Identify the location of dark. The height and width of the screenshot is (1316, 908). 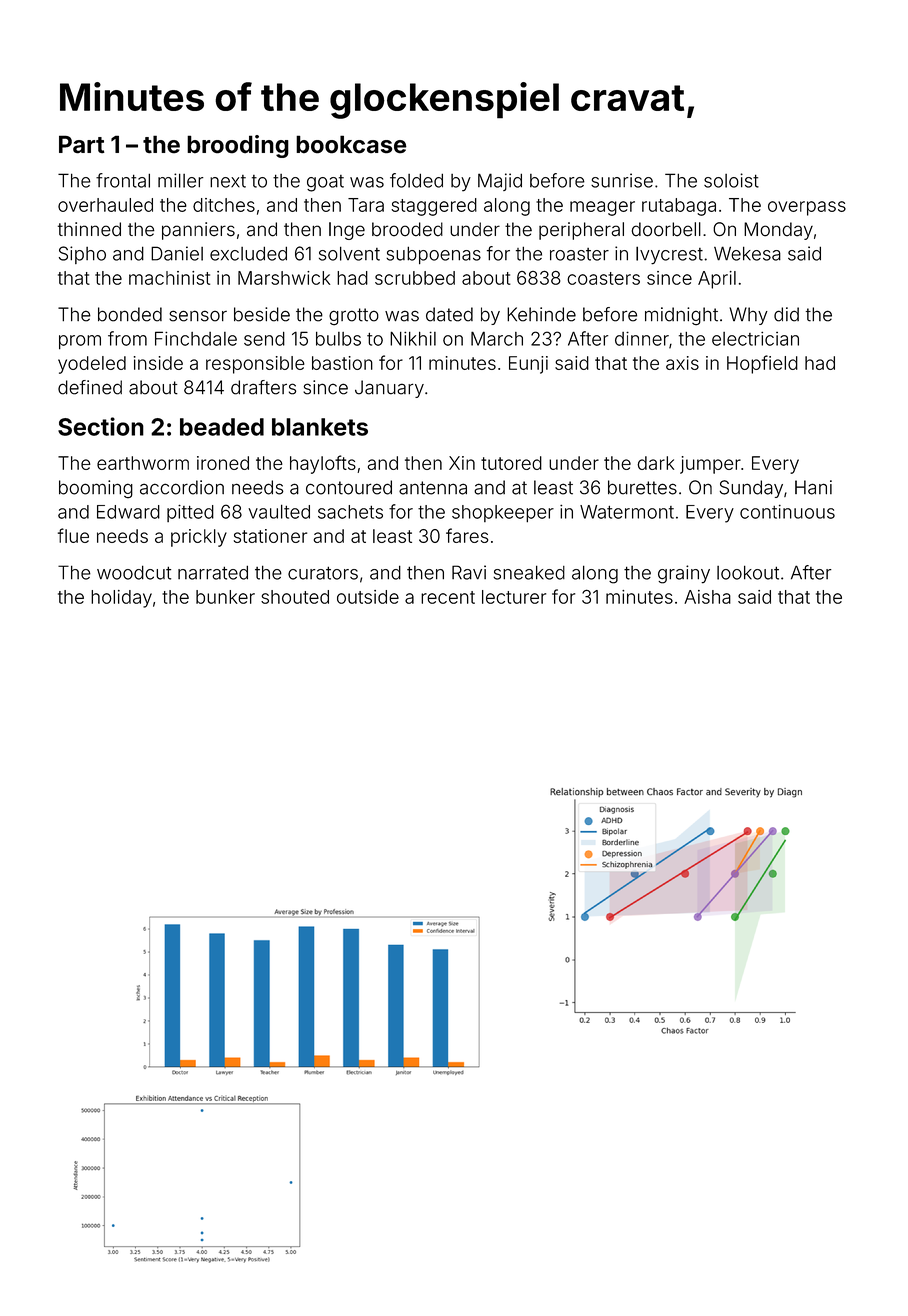
(655, 463).
